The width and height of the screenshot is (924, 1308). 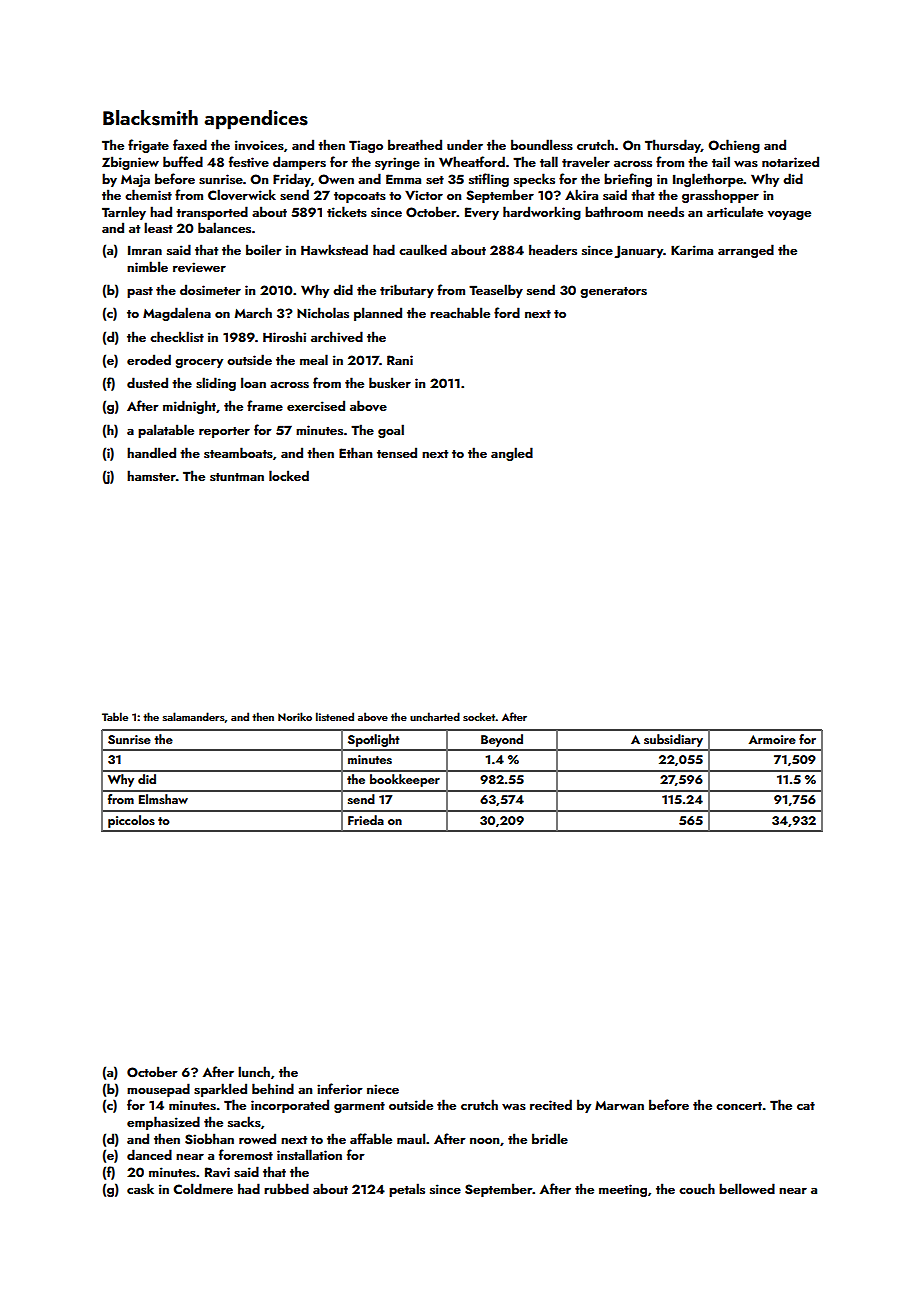 I want to click on faxed, so click(x=190, y=144).
